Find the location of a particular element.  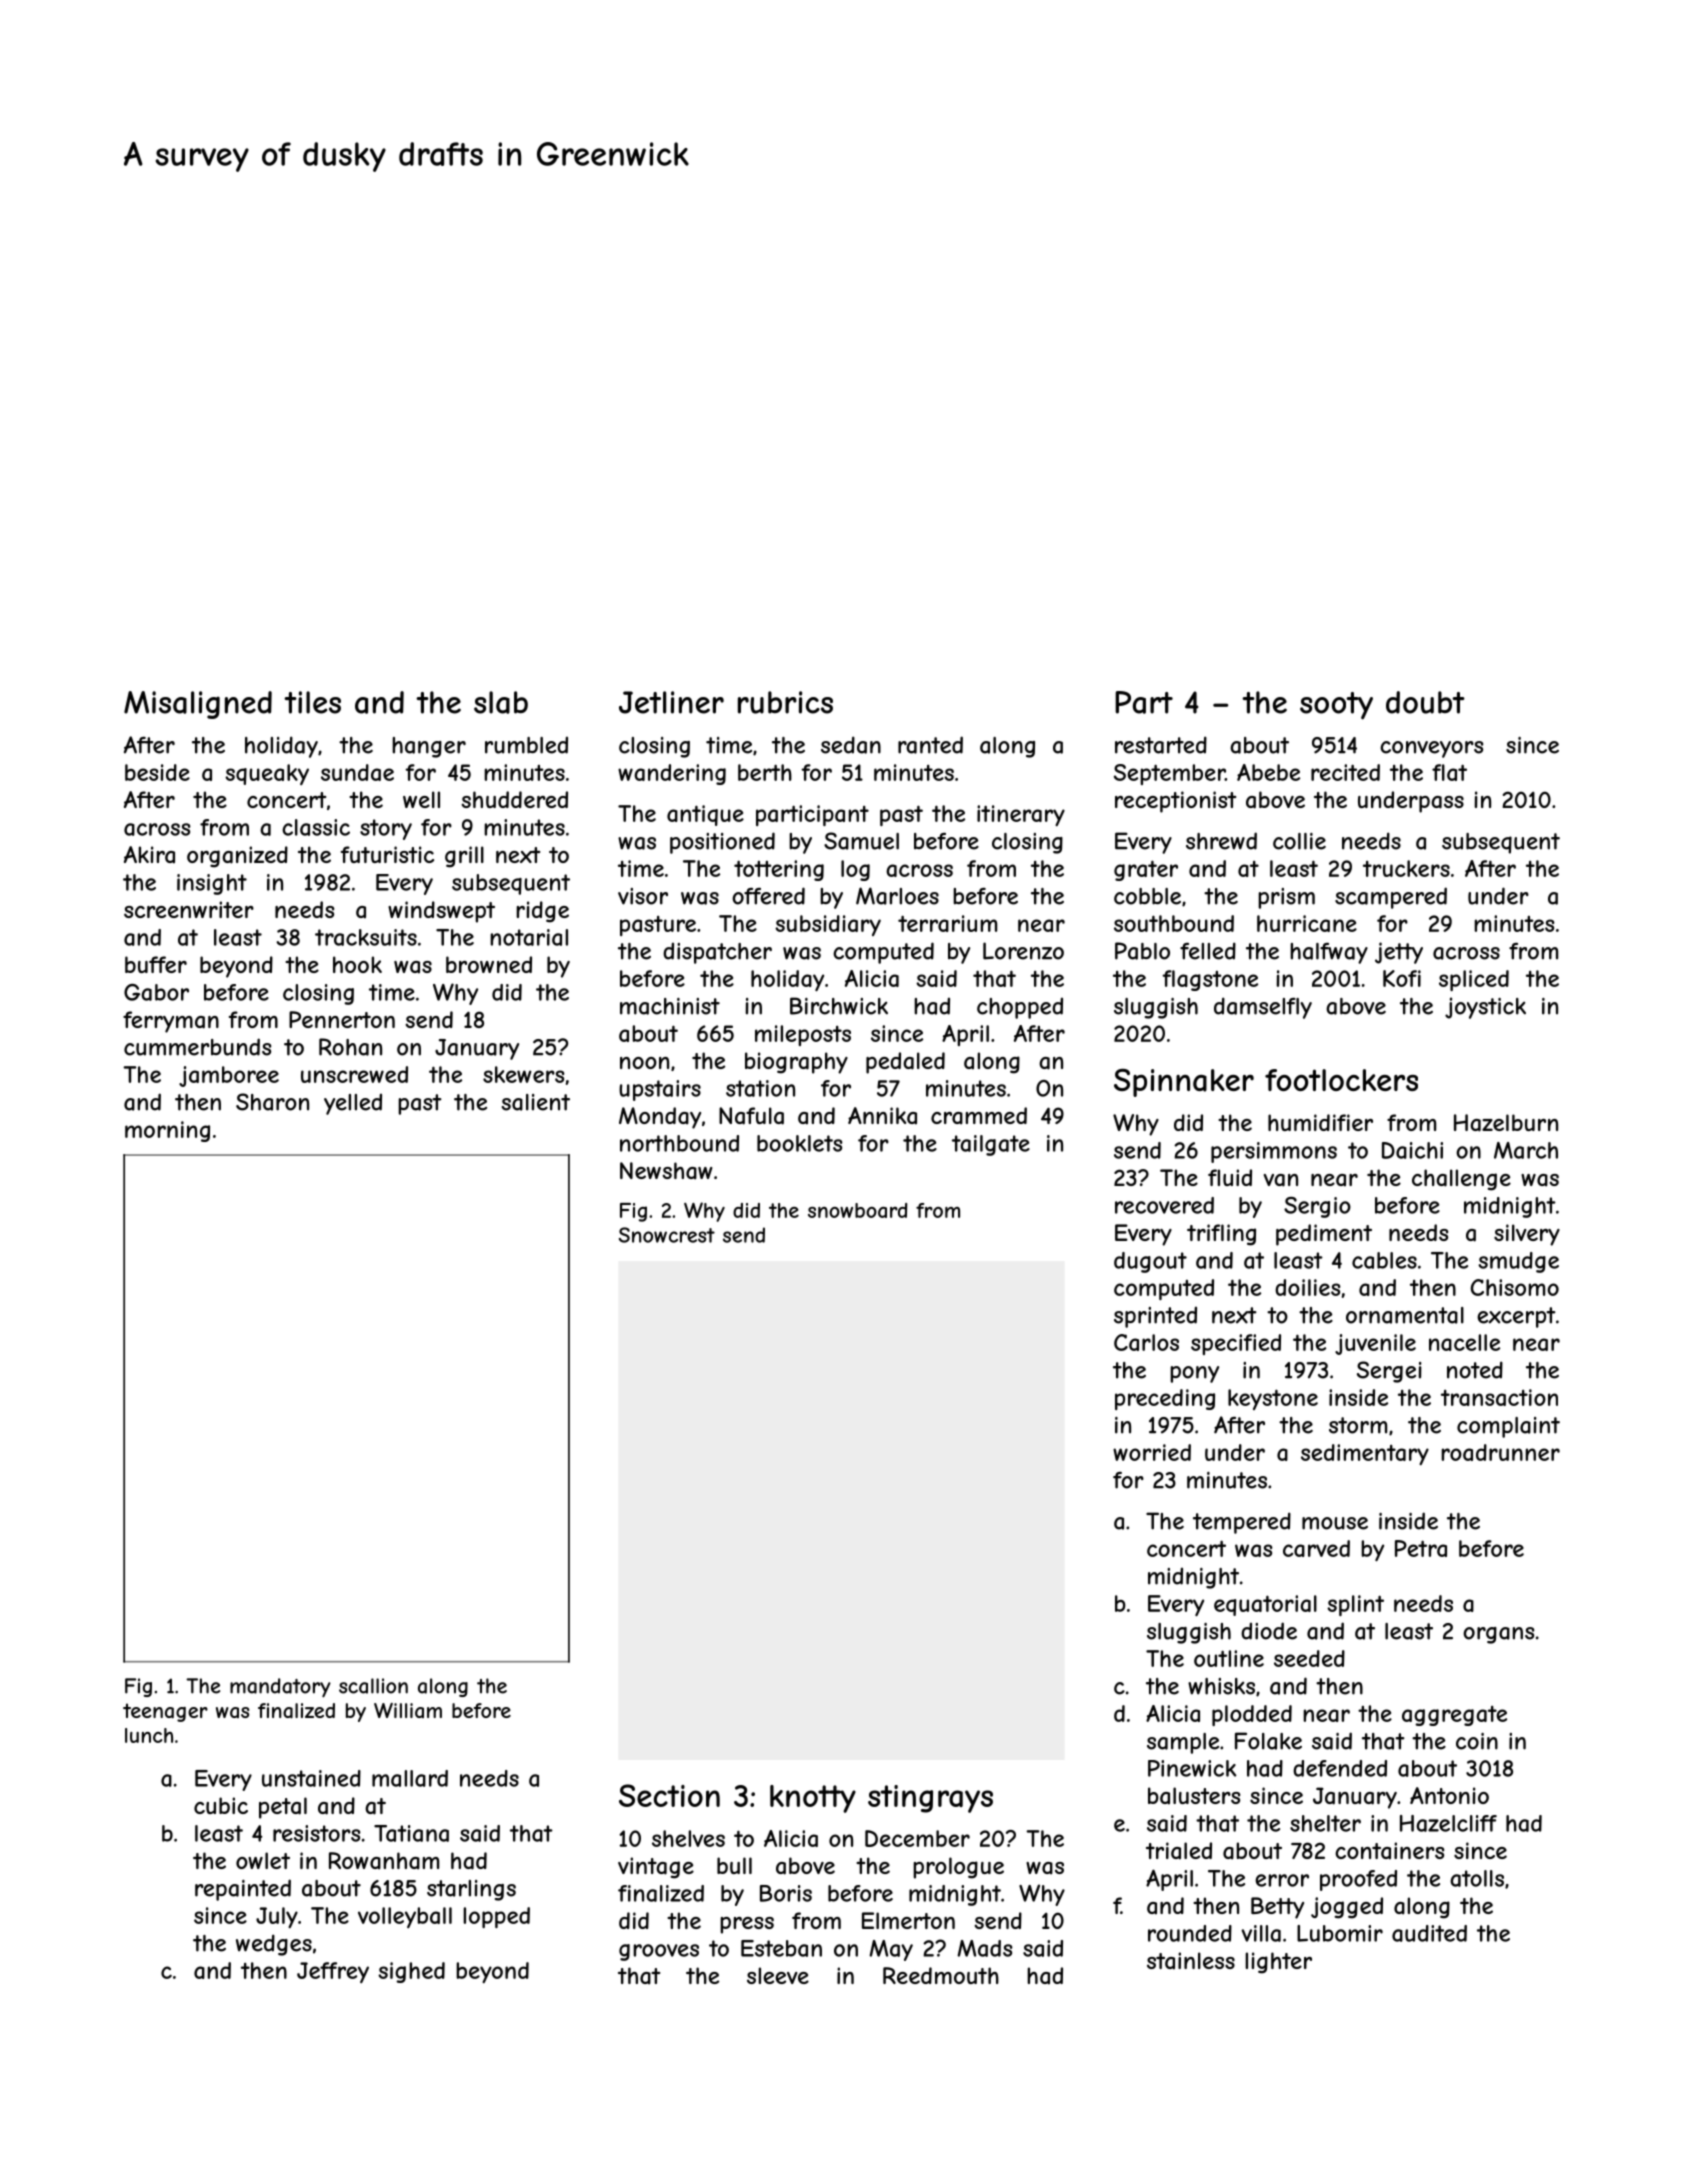

Newshaw is located at coordinates (666, 1171).
